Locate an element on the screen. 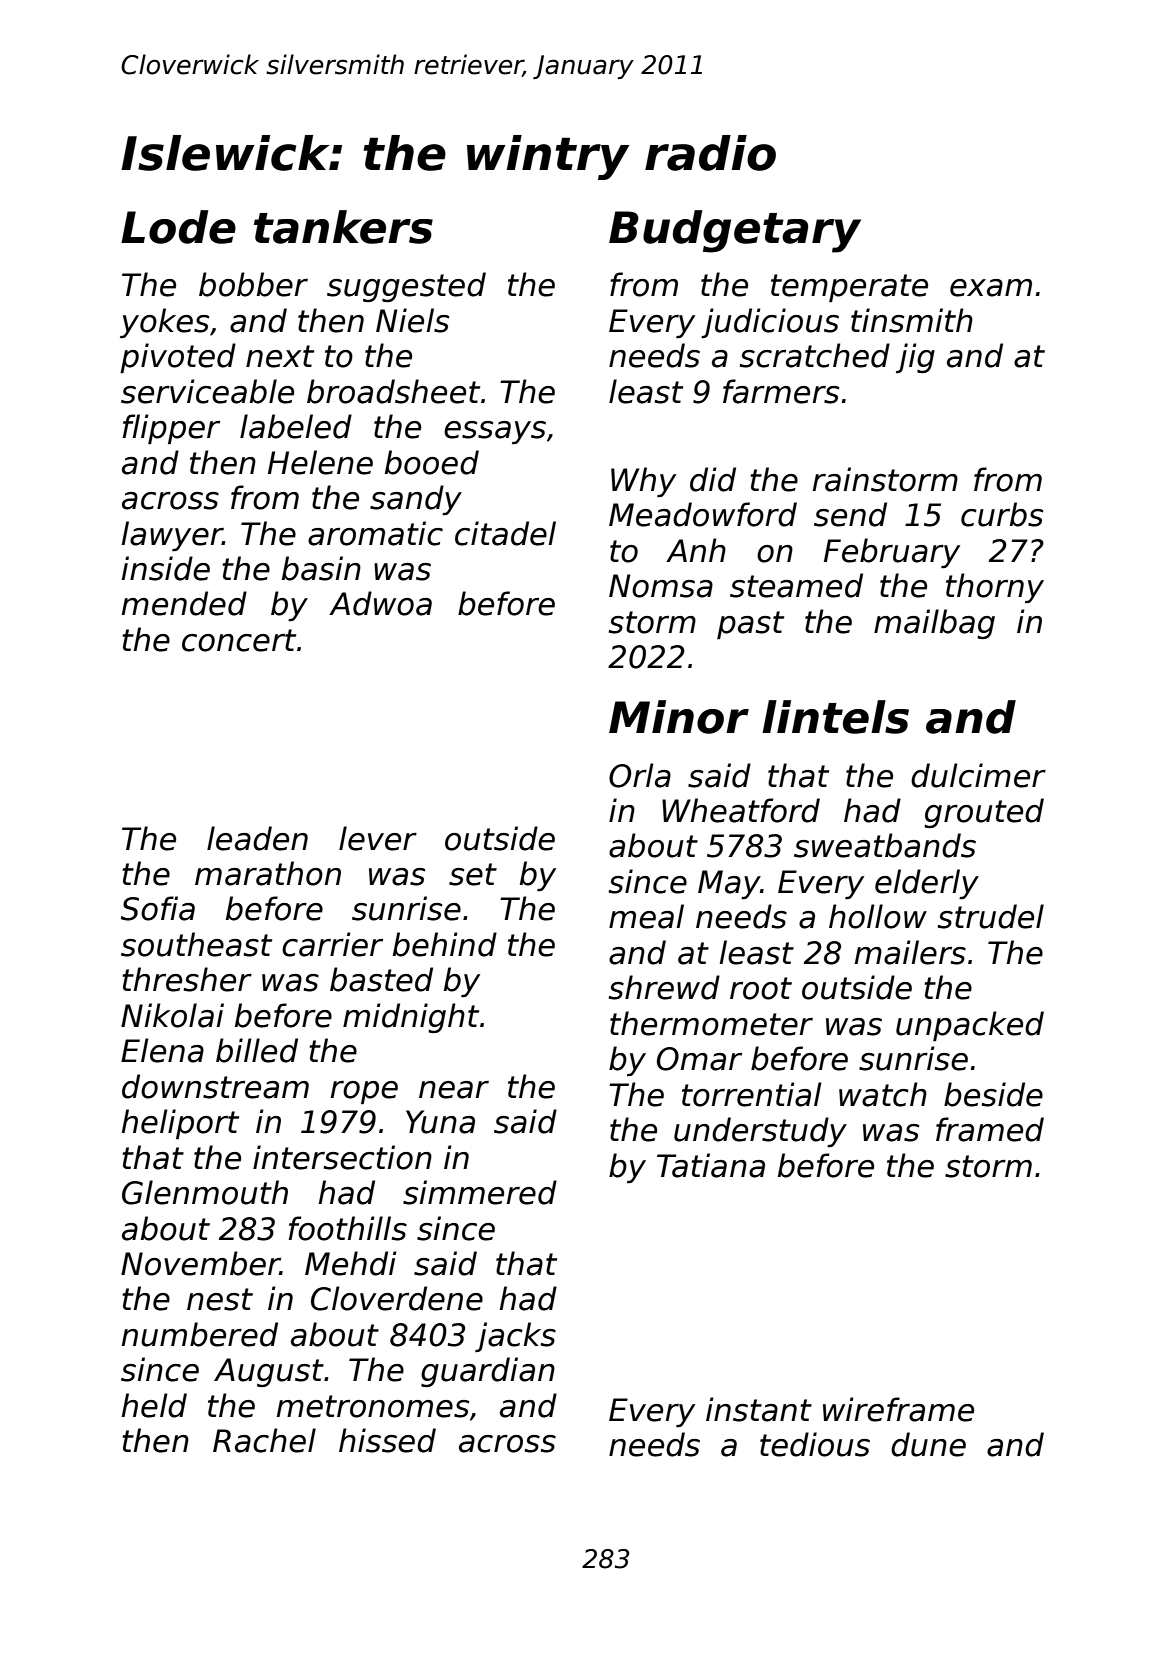 The image size is (1165, 1654). steamed is located at coordinates (796, 585).
